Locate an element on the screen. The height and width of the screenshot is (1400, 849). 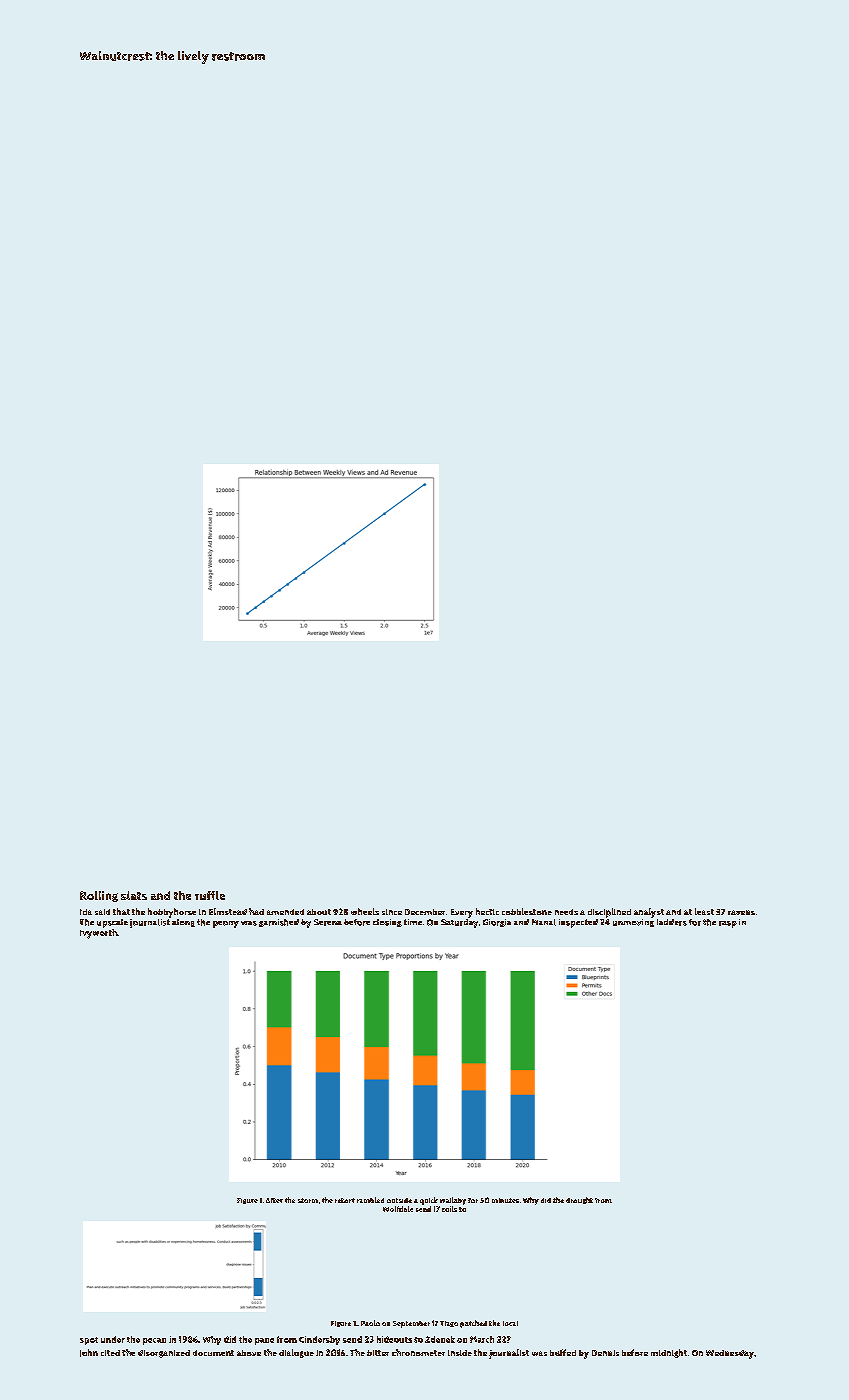
closing is located at coordinates (387, 923).
